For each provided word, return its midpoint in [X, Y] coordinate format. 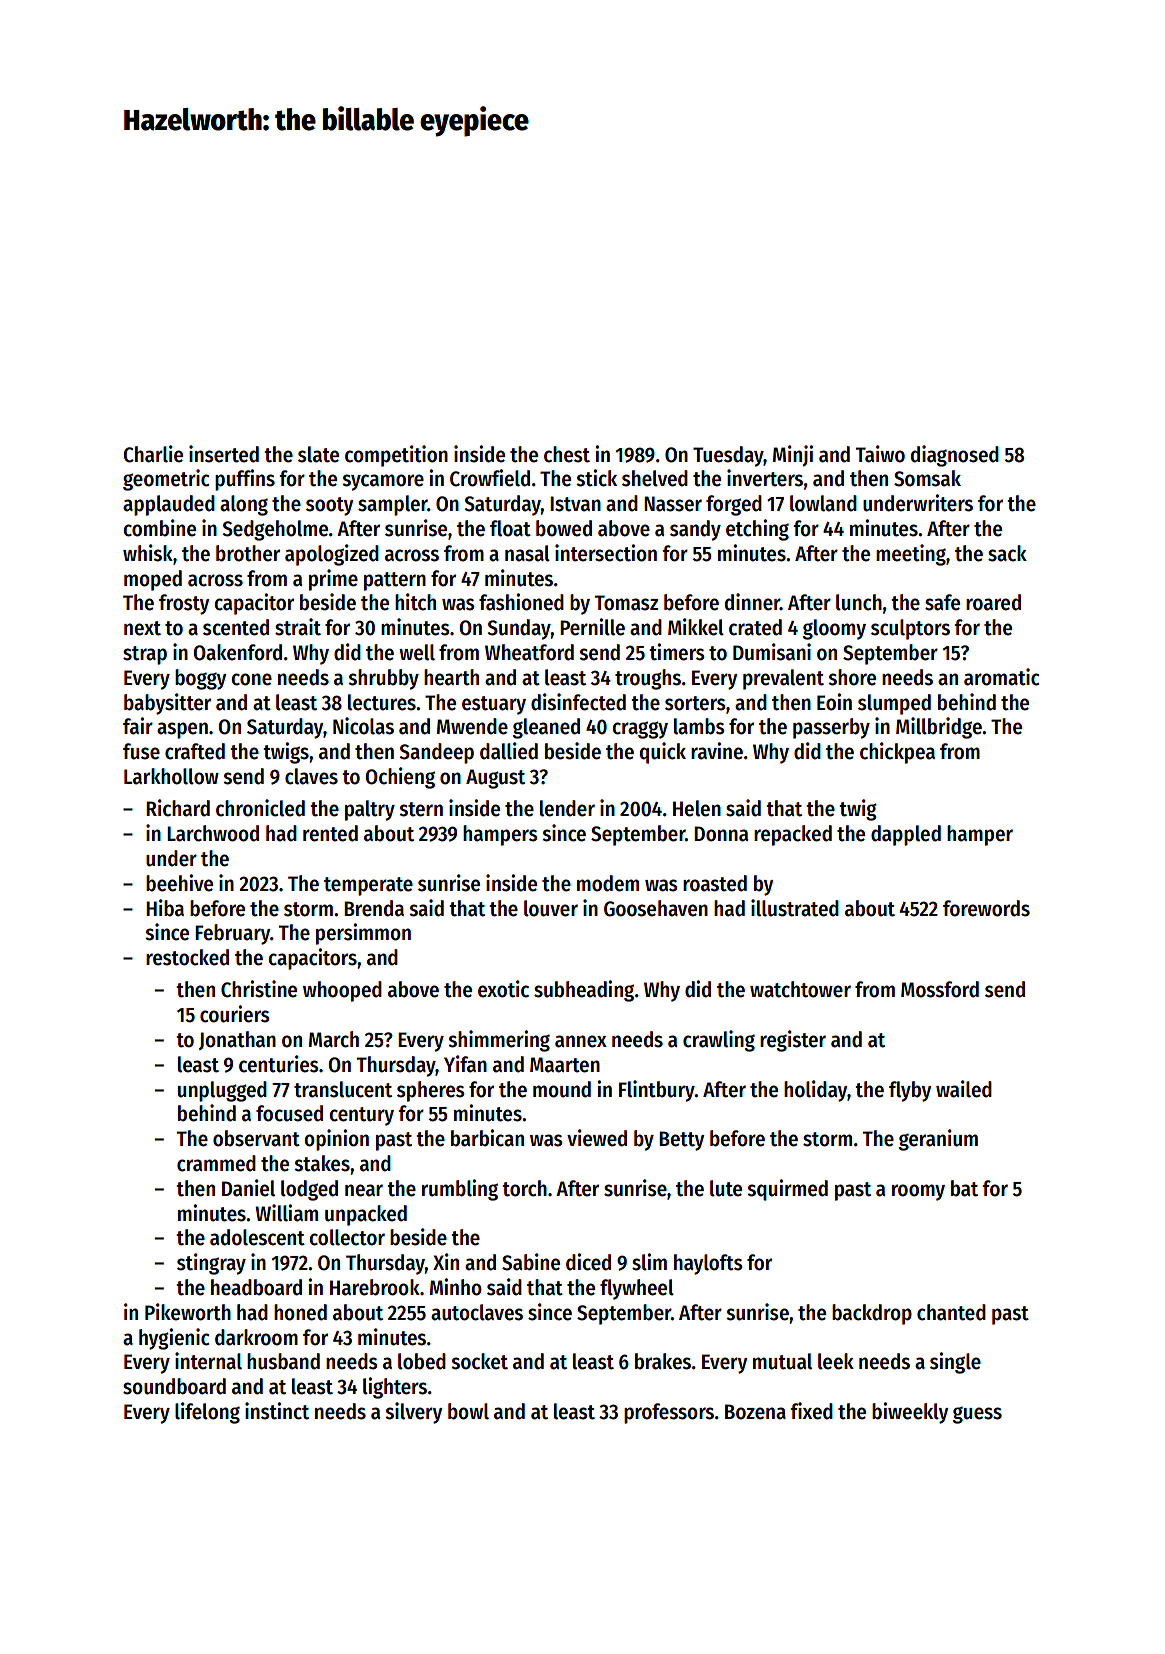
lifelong [207, 1413]
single [955, 1363]
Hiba [165, 908]
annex [581, 1041]
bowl [468, 1411]
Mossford [940, 989]
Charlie [153, 454]
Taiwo [880, 454]
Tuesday [728, 456]
